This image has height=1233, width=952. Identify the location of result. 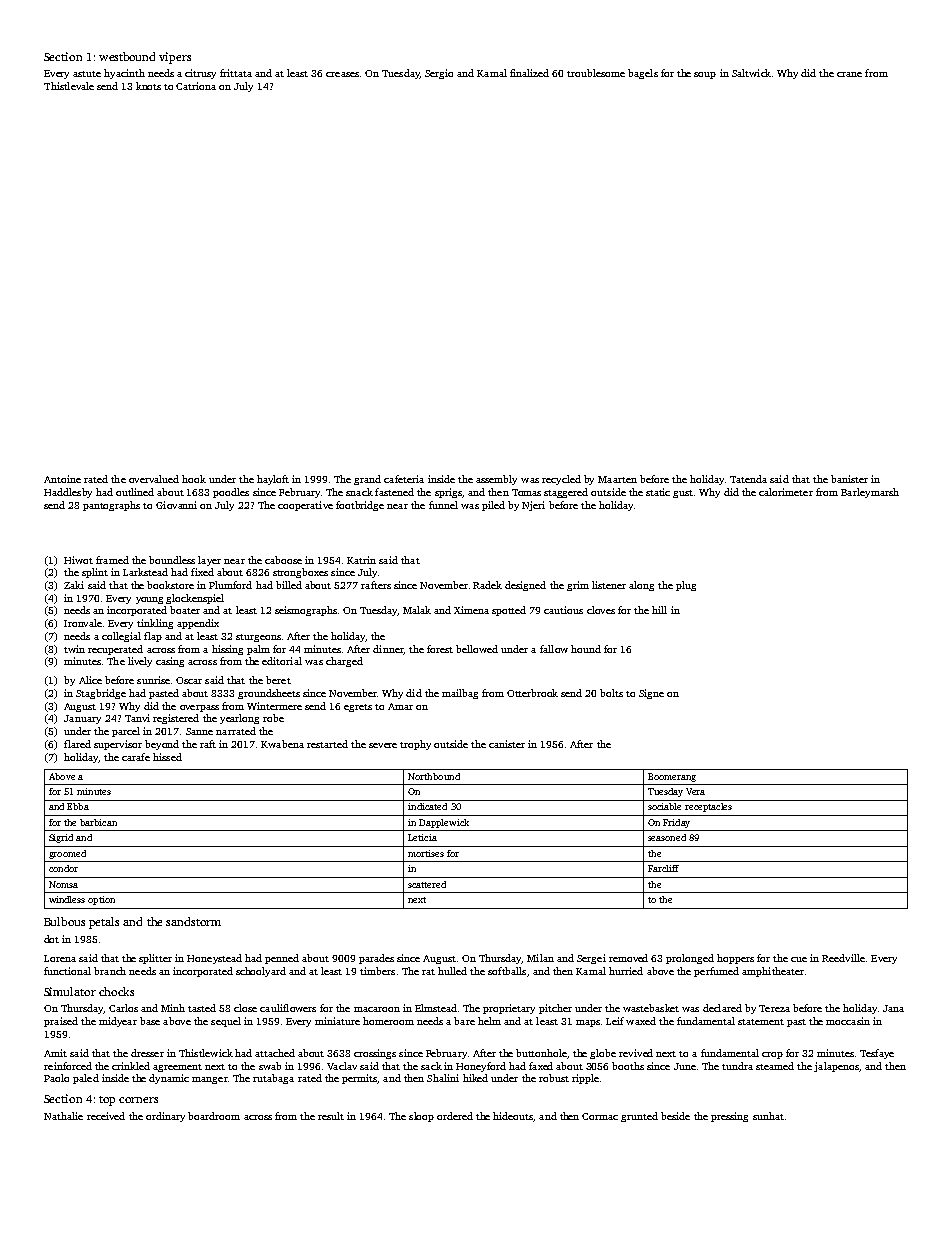
(331, 1116).
